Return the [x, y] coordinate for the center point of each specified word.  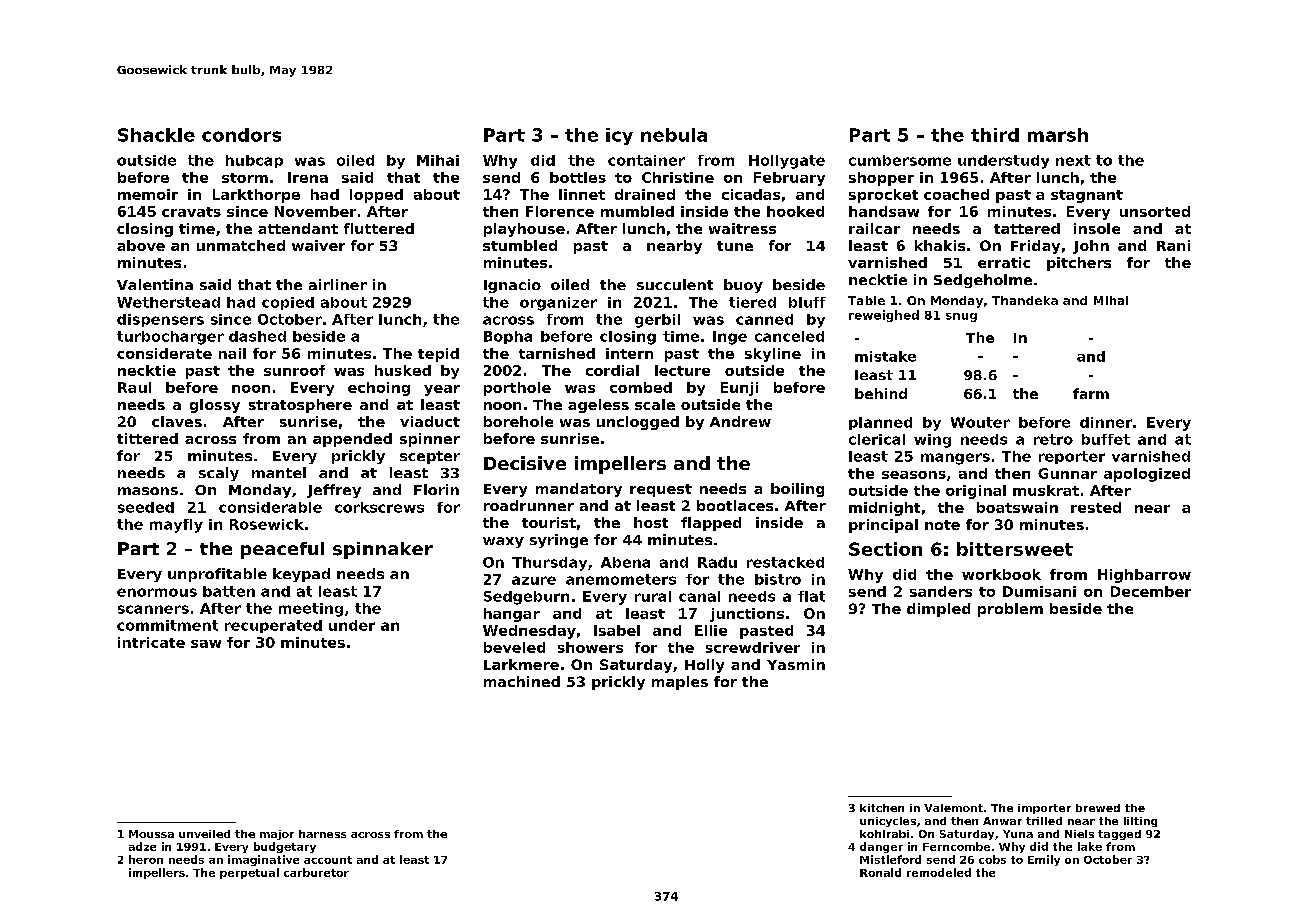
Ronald [880, 872]
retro [1053, 439]
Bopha [508, 337]
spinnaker [383, 550]
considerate [164, 353]
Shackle [156, 135]
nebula [674, 135]
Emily [1044, 860]
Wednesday [529, 632]
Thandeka [1025, 300]
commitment [167, 625]
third [995, 135]
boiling [797, 490]
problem [1010, 610]
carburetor [316, 872]
